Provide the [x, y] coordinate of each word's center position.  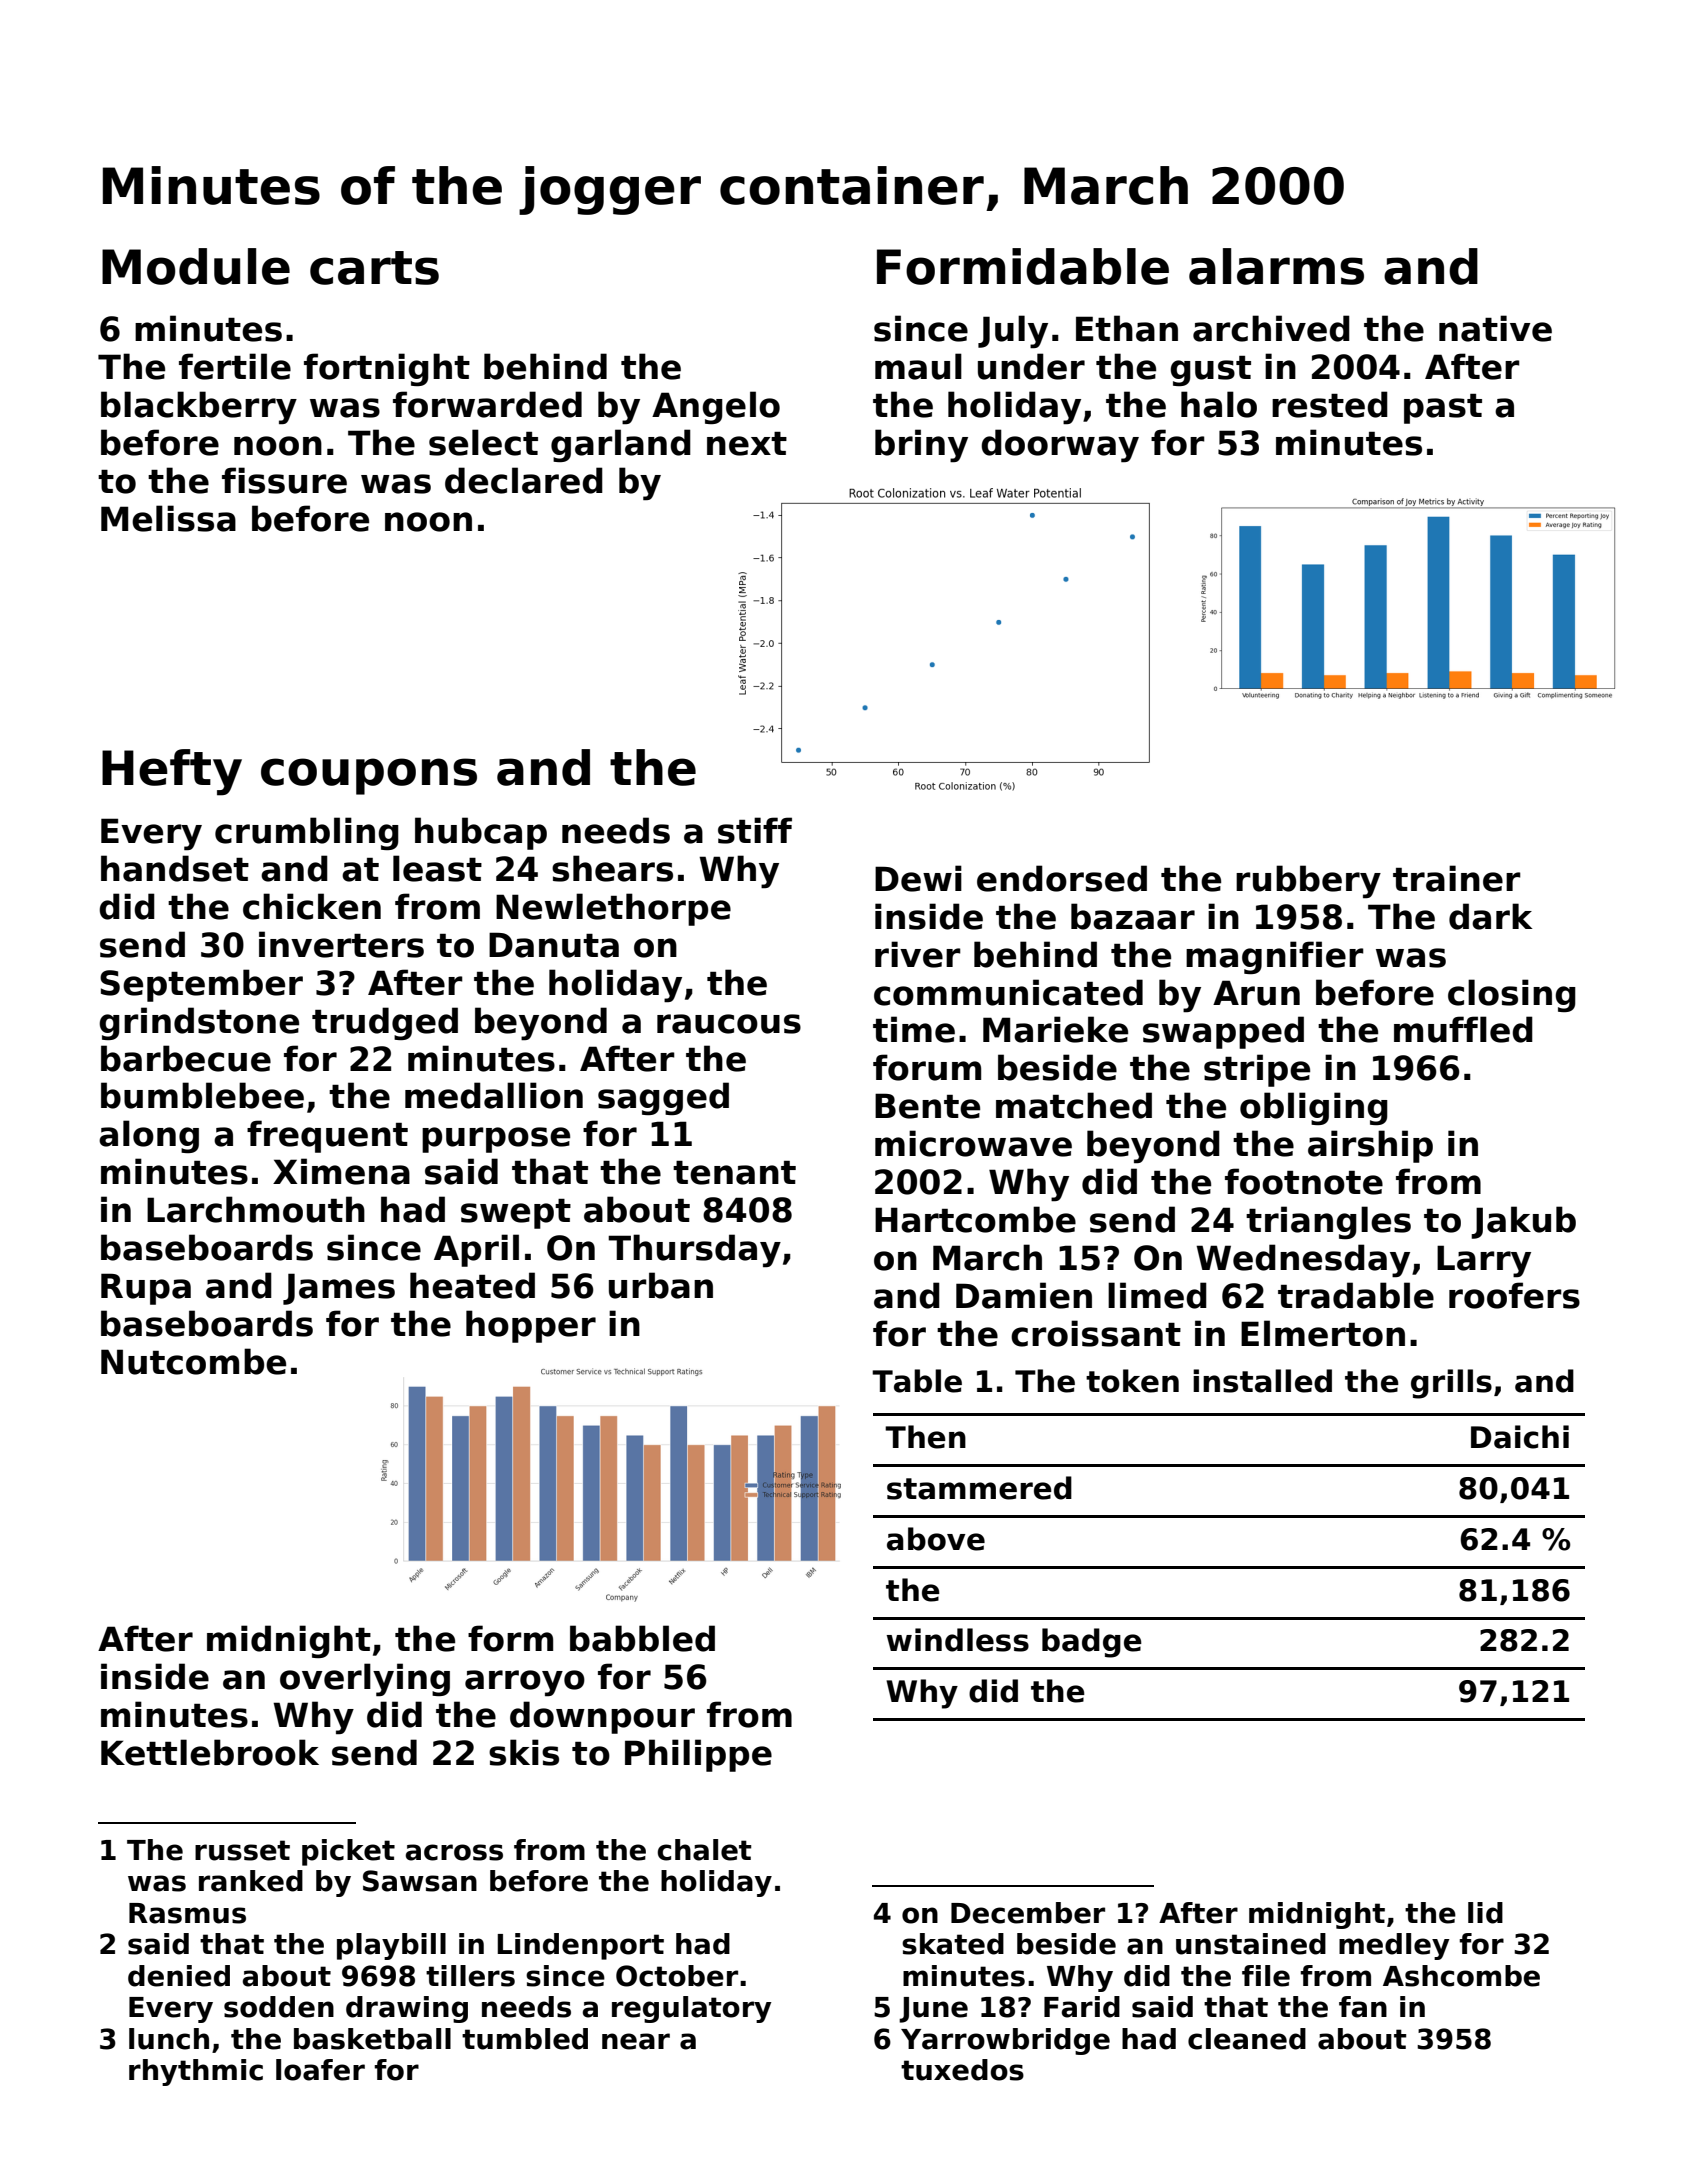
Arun [1256, 993]
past [1443, 409]
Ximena [341, 1171]
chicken [312, 906]
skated [953, 1944]
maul [918, 366]
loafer [320, 2070]
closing [1512, 995]
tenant [734, 1173]
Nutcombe [193, 1361]
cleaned [1247, 2039]
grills [1451, 1384]
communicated [1008, 992]
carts [374, 268]
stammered [979, 1488]
